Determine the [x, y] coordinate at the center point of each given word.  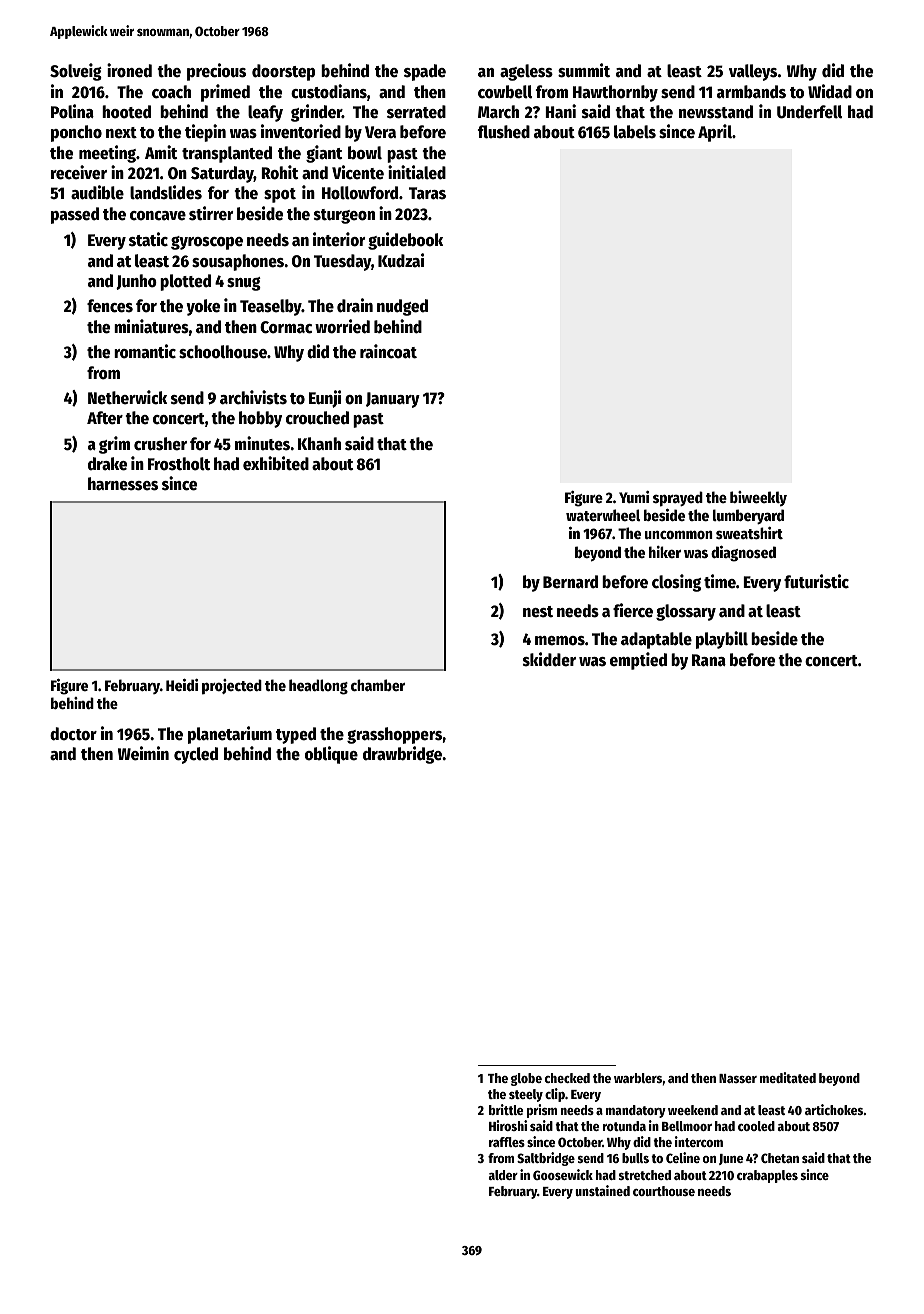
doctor [73, 734]
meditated [788, 1077]
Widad [830, 91]
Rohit [279, 172]
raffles [507, 1142]
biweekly [758, 498]
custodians [329, 91]
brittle [506, 1109]
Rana [709, 660]
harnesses [123, 484]
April [715, 133]
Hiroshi [508, 1125]
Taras [427, 193]
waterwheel [603, 515]
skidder [549, 659]
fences [110, 306]
